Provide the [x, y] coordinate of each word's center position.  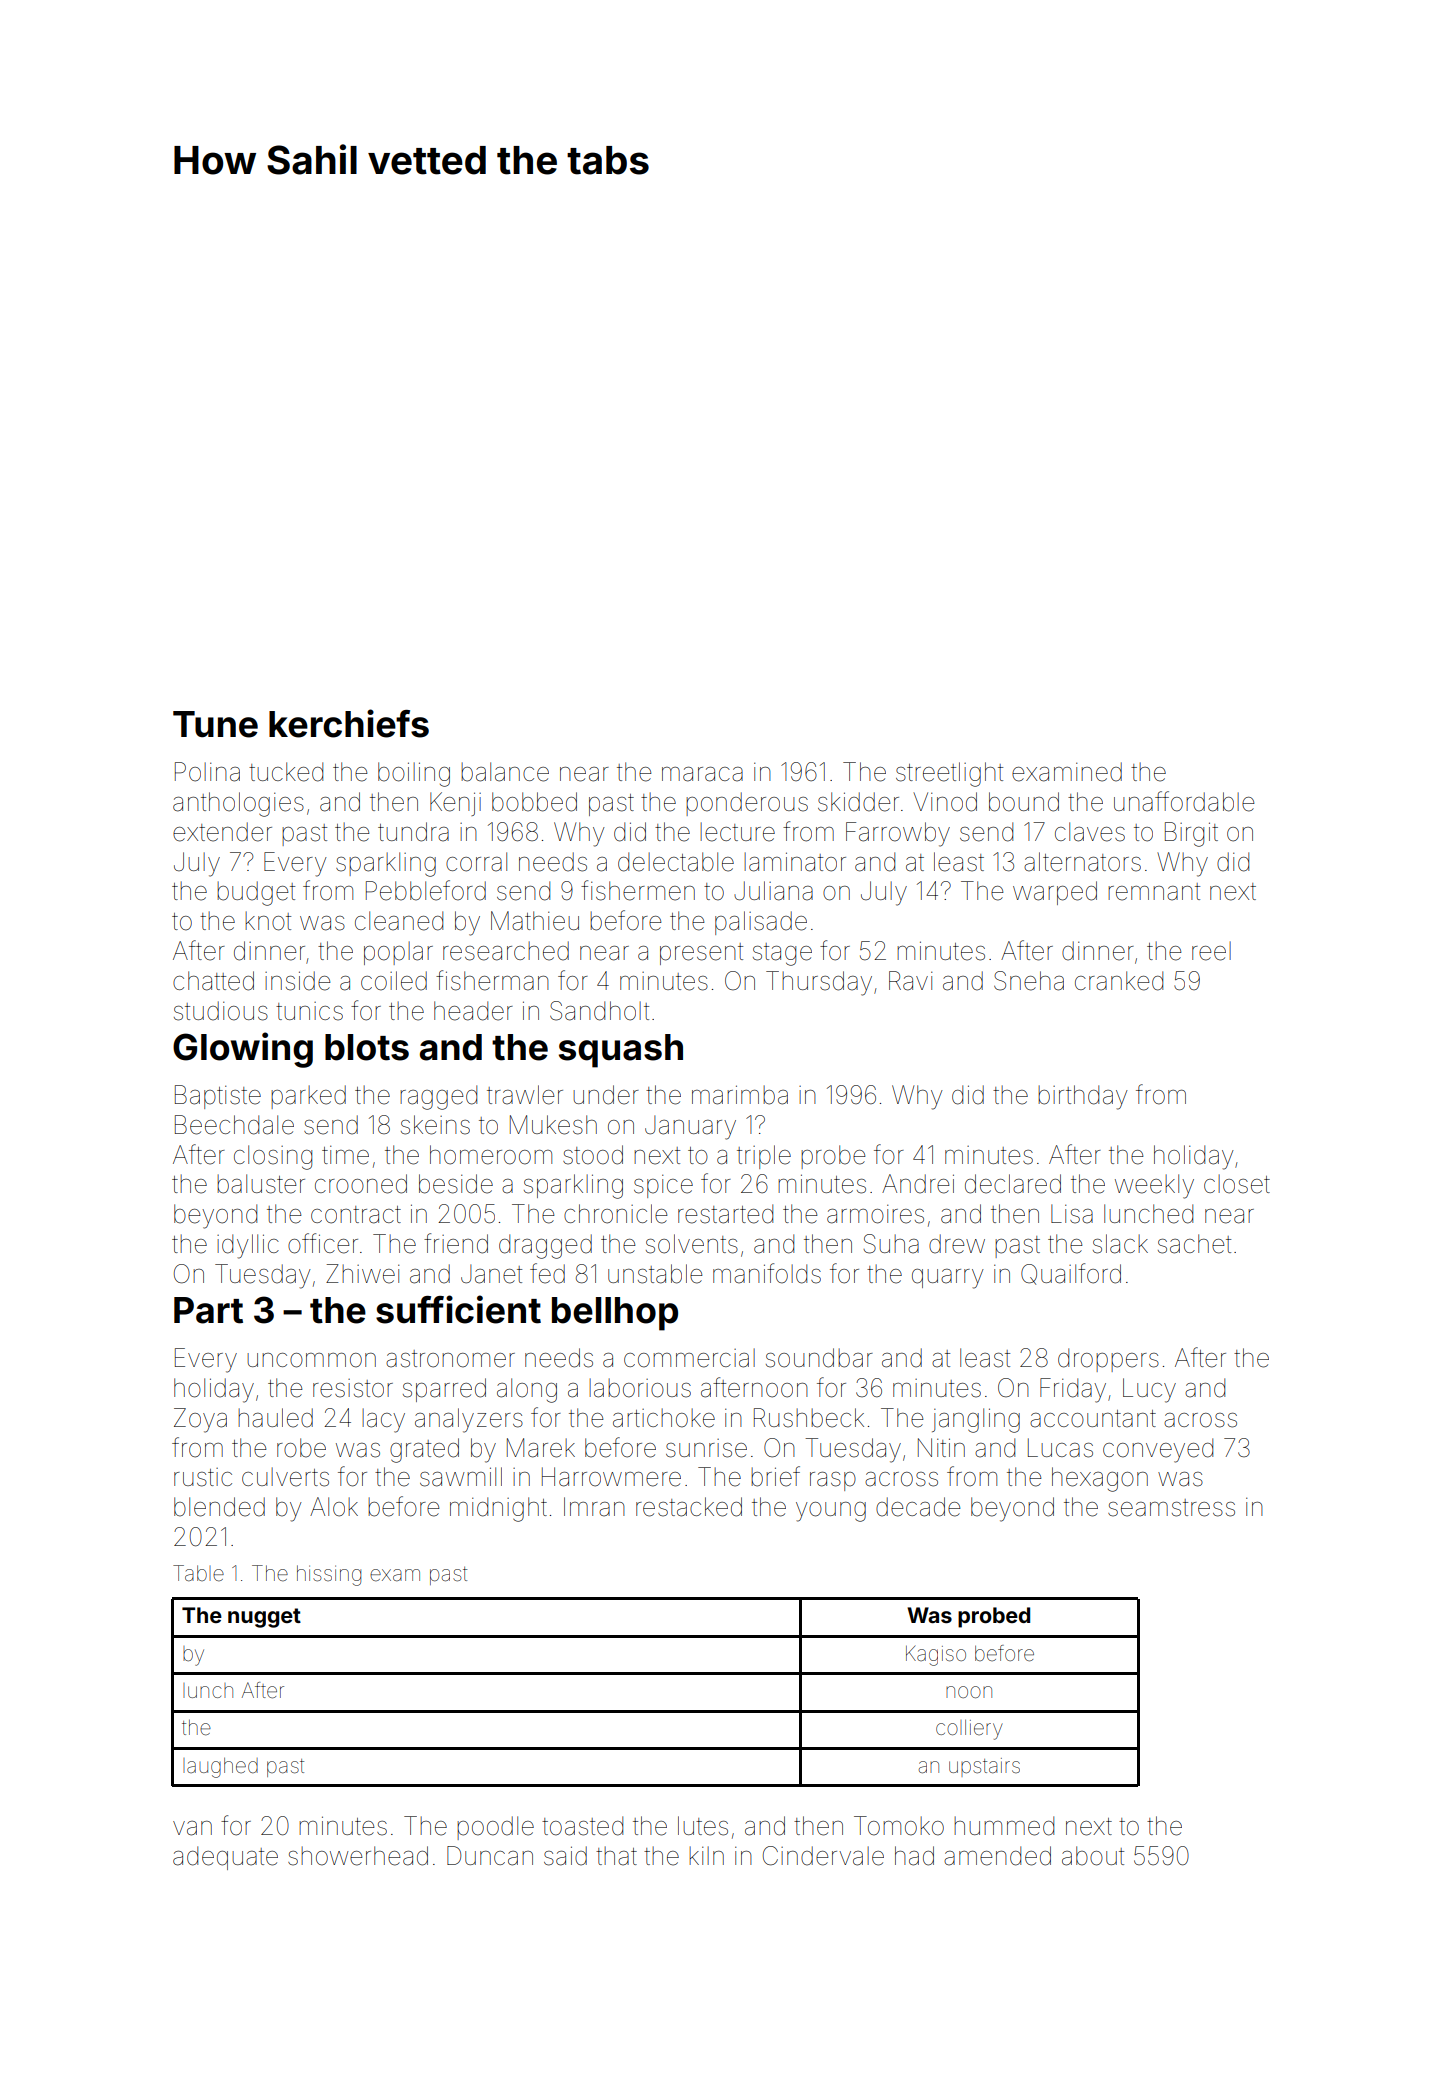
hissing [329, 1575]
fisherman [492, 980]
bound [1024, 802]
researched [506, 951]
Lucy [1149, 1390]
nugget [264, 1618]
